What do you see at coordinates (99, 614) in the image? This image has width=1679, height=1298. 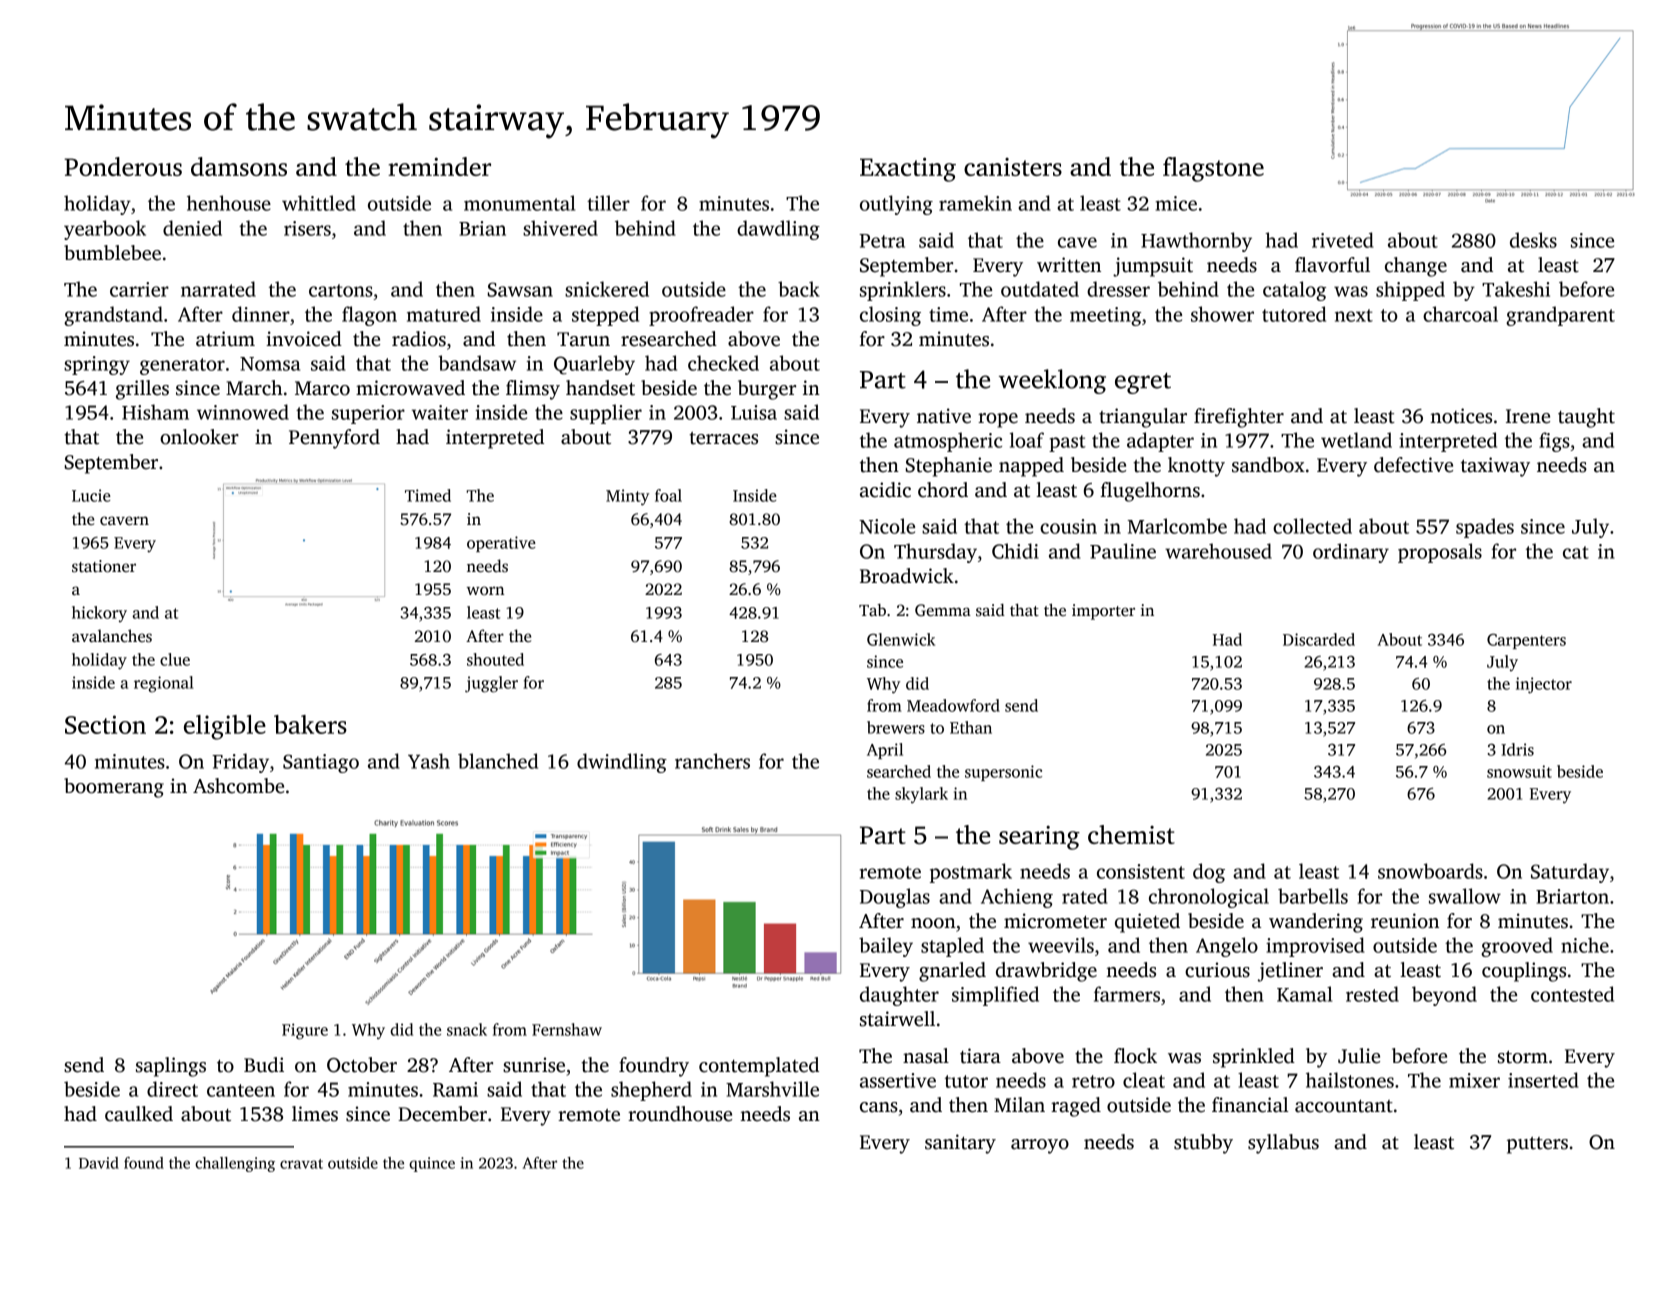 I see `hickory` at bounding box center [99, 614].
